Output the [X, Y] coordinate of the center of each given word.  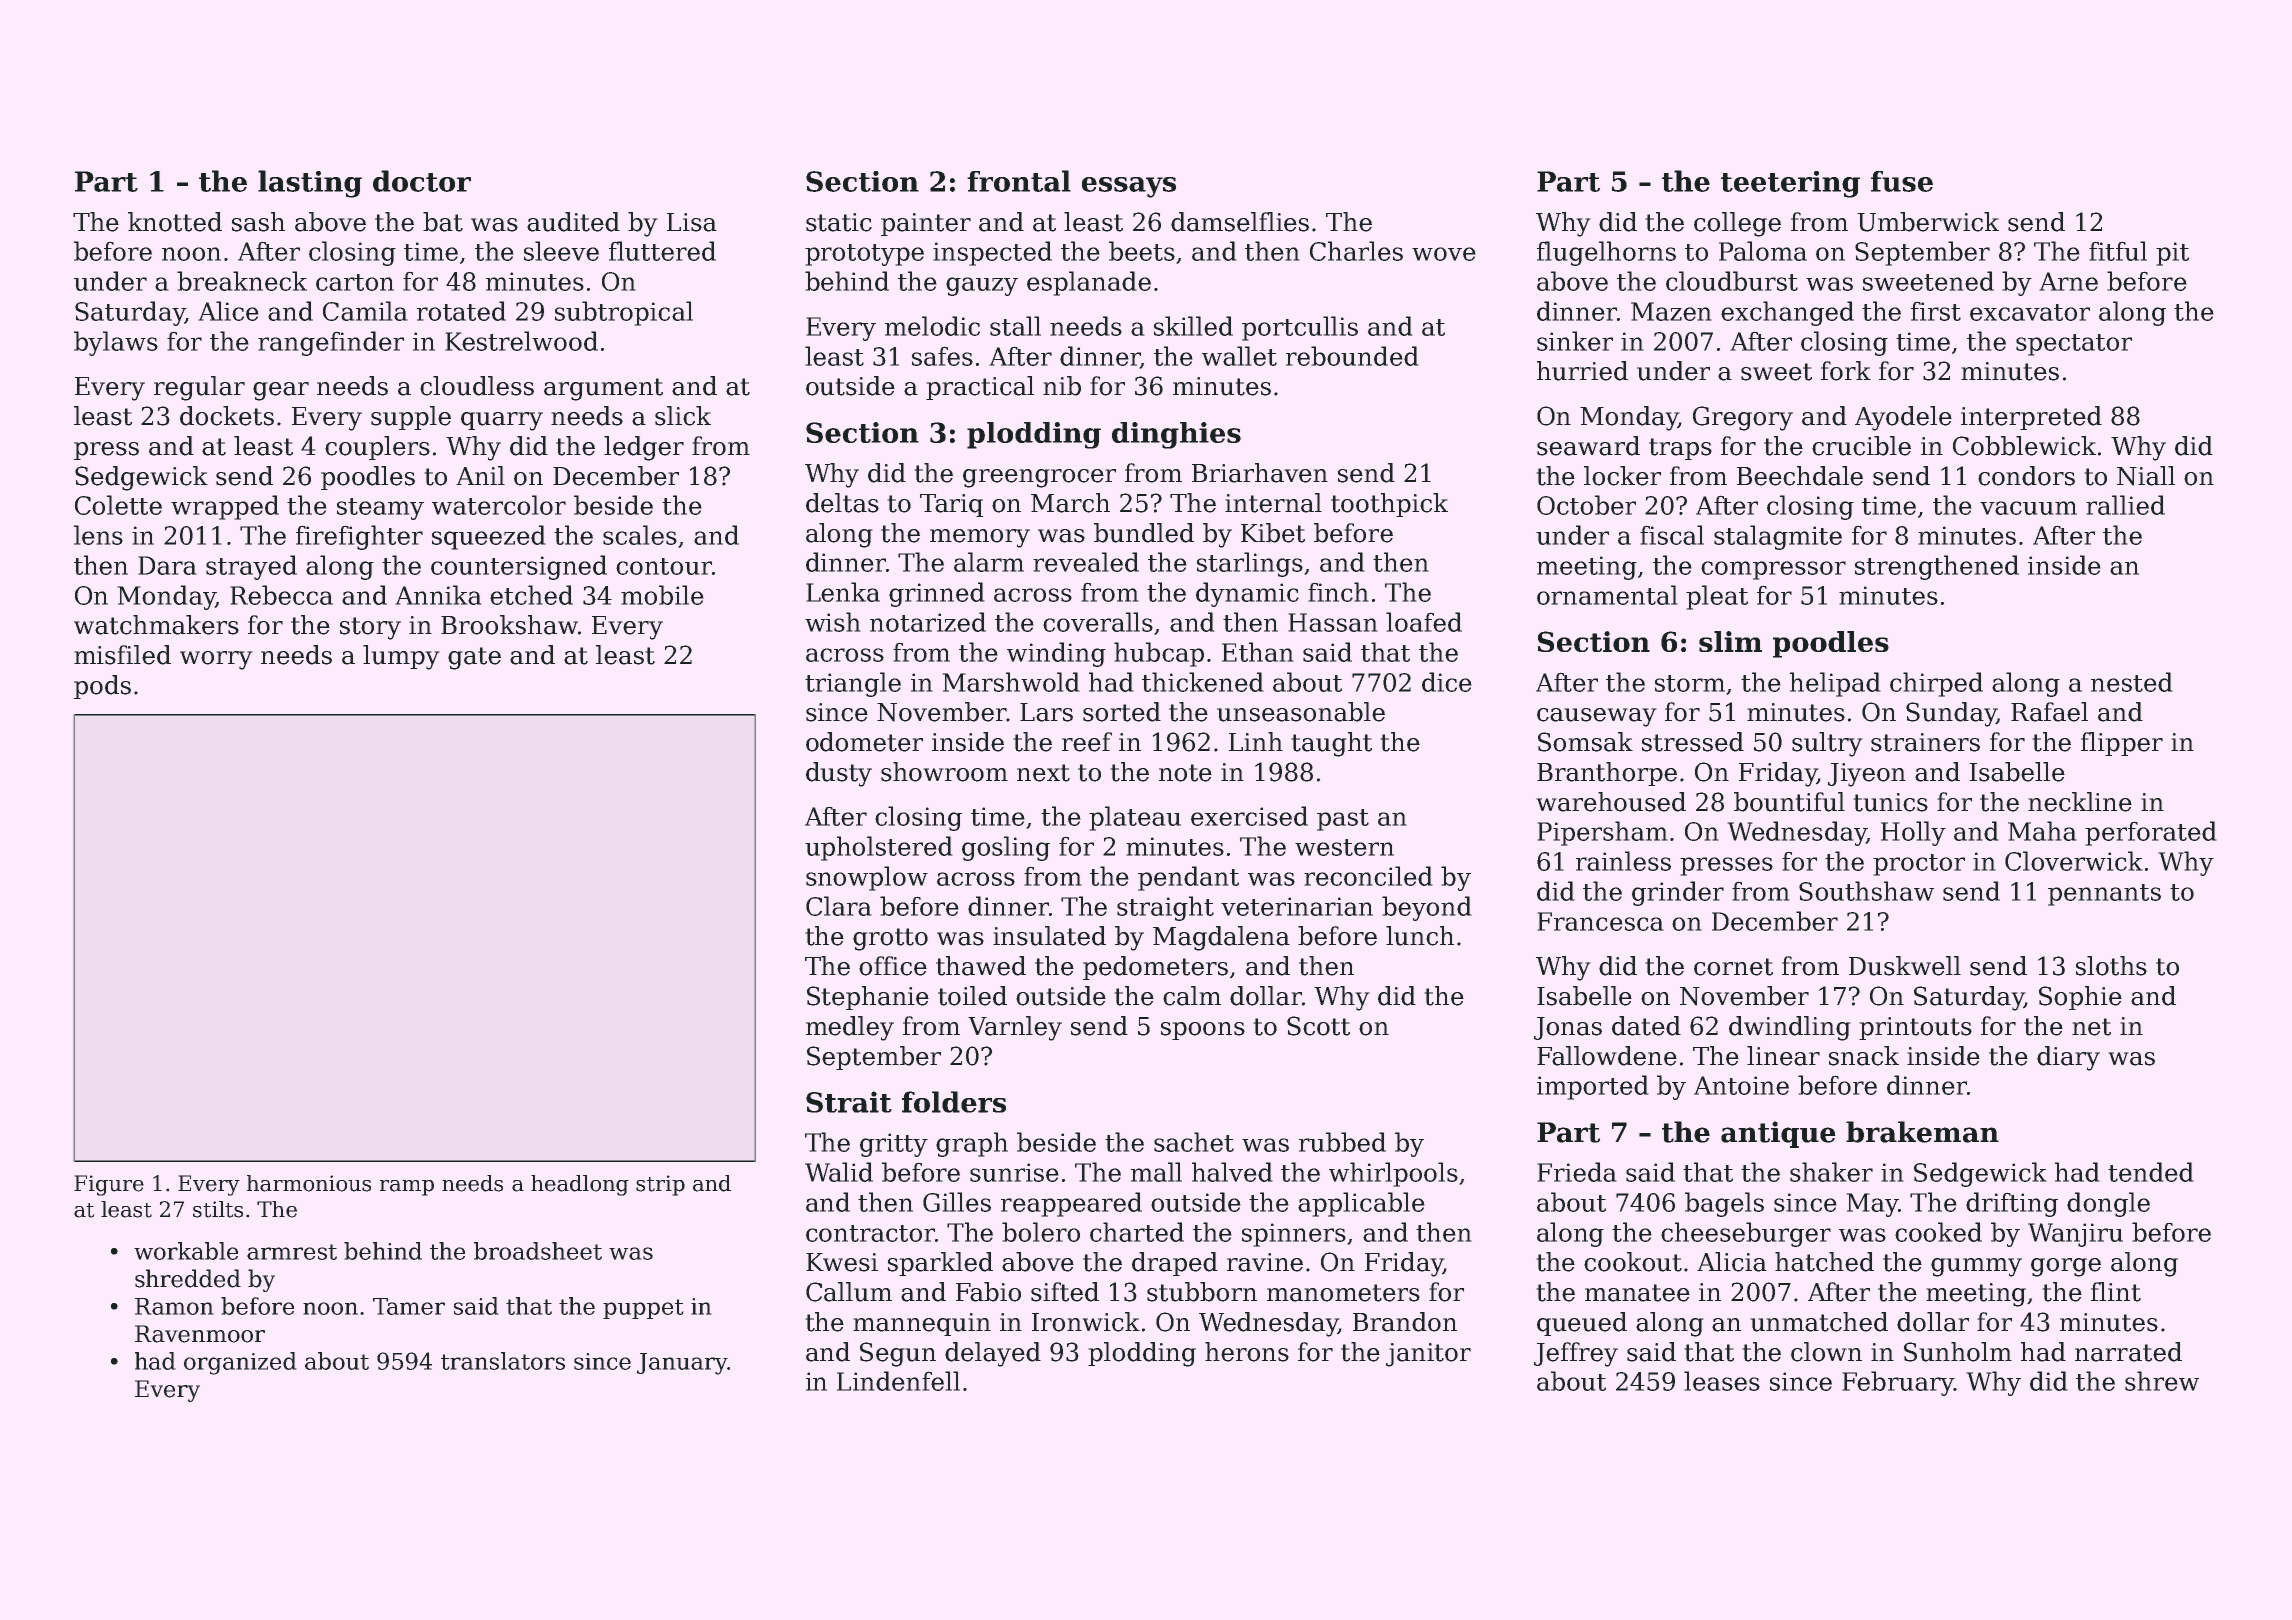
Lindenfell [898, 1381]
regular [199, 388]
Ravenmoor [200, 1334]
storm [1690, 683]
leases [1722, 1381]
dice [1447, 682]
